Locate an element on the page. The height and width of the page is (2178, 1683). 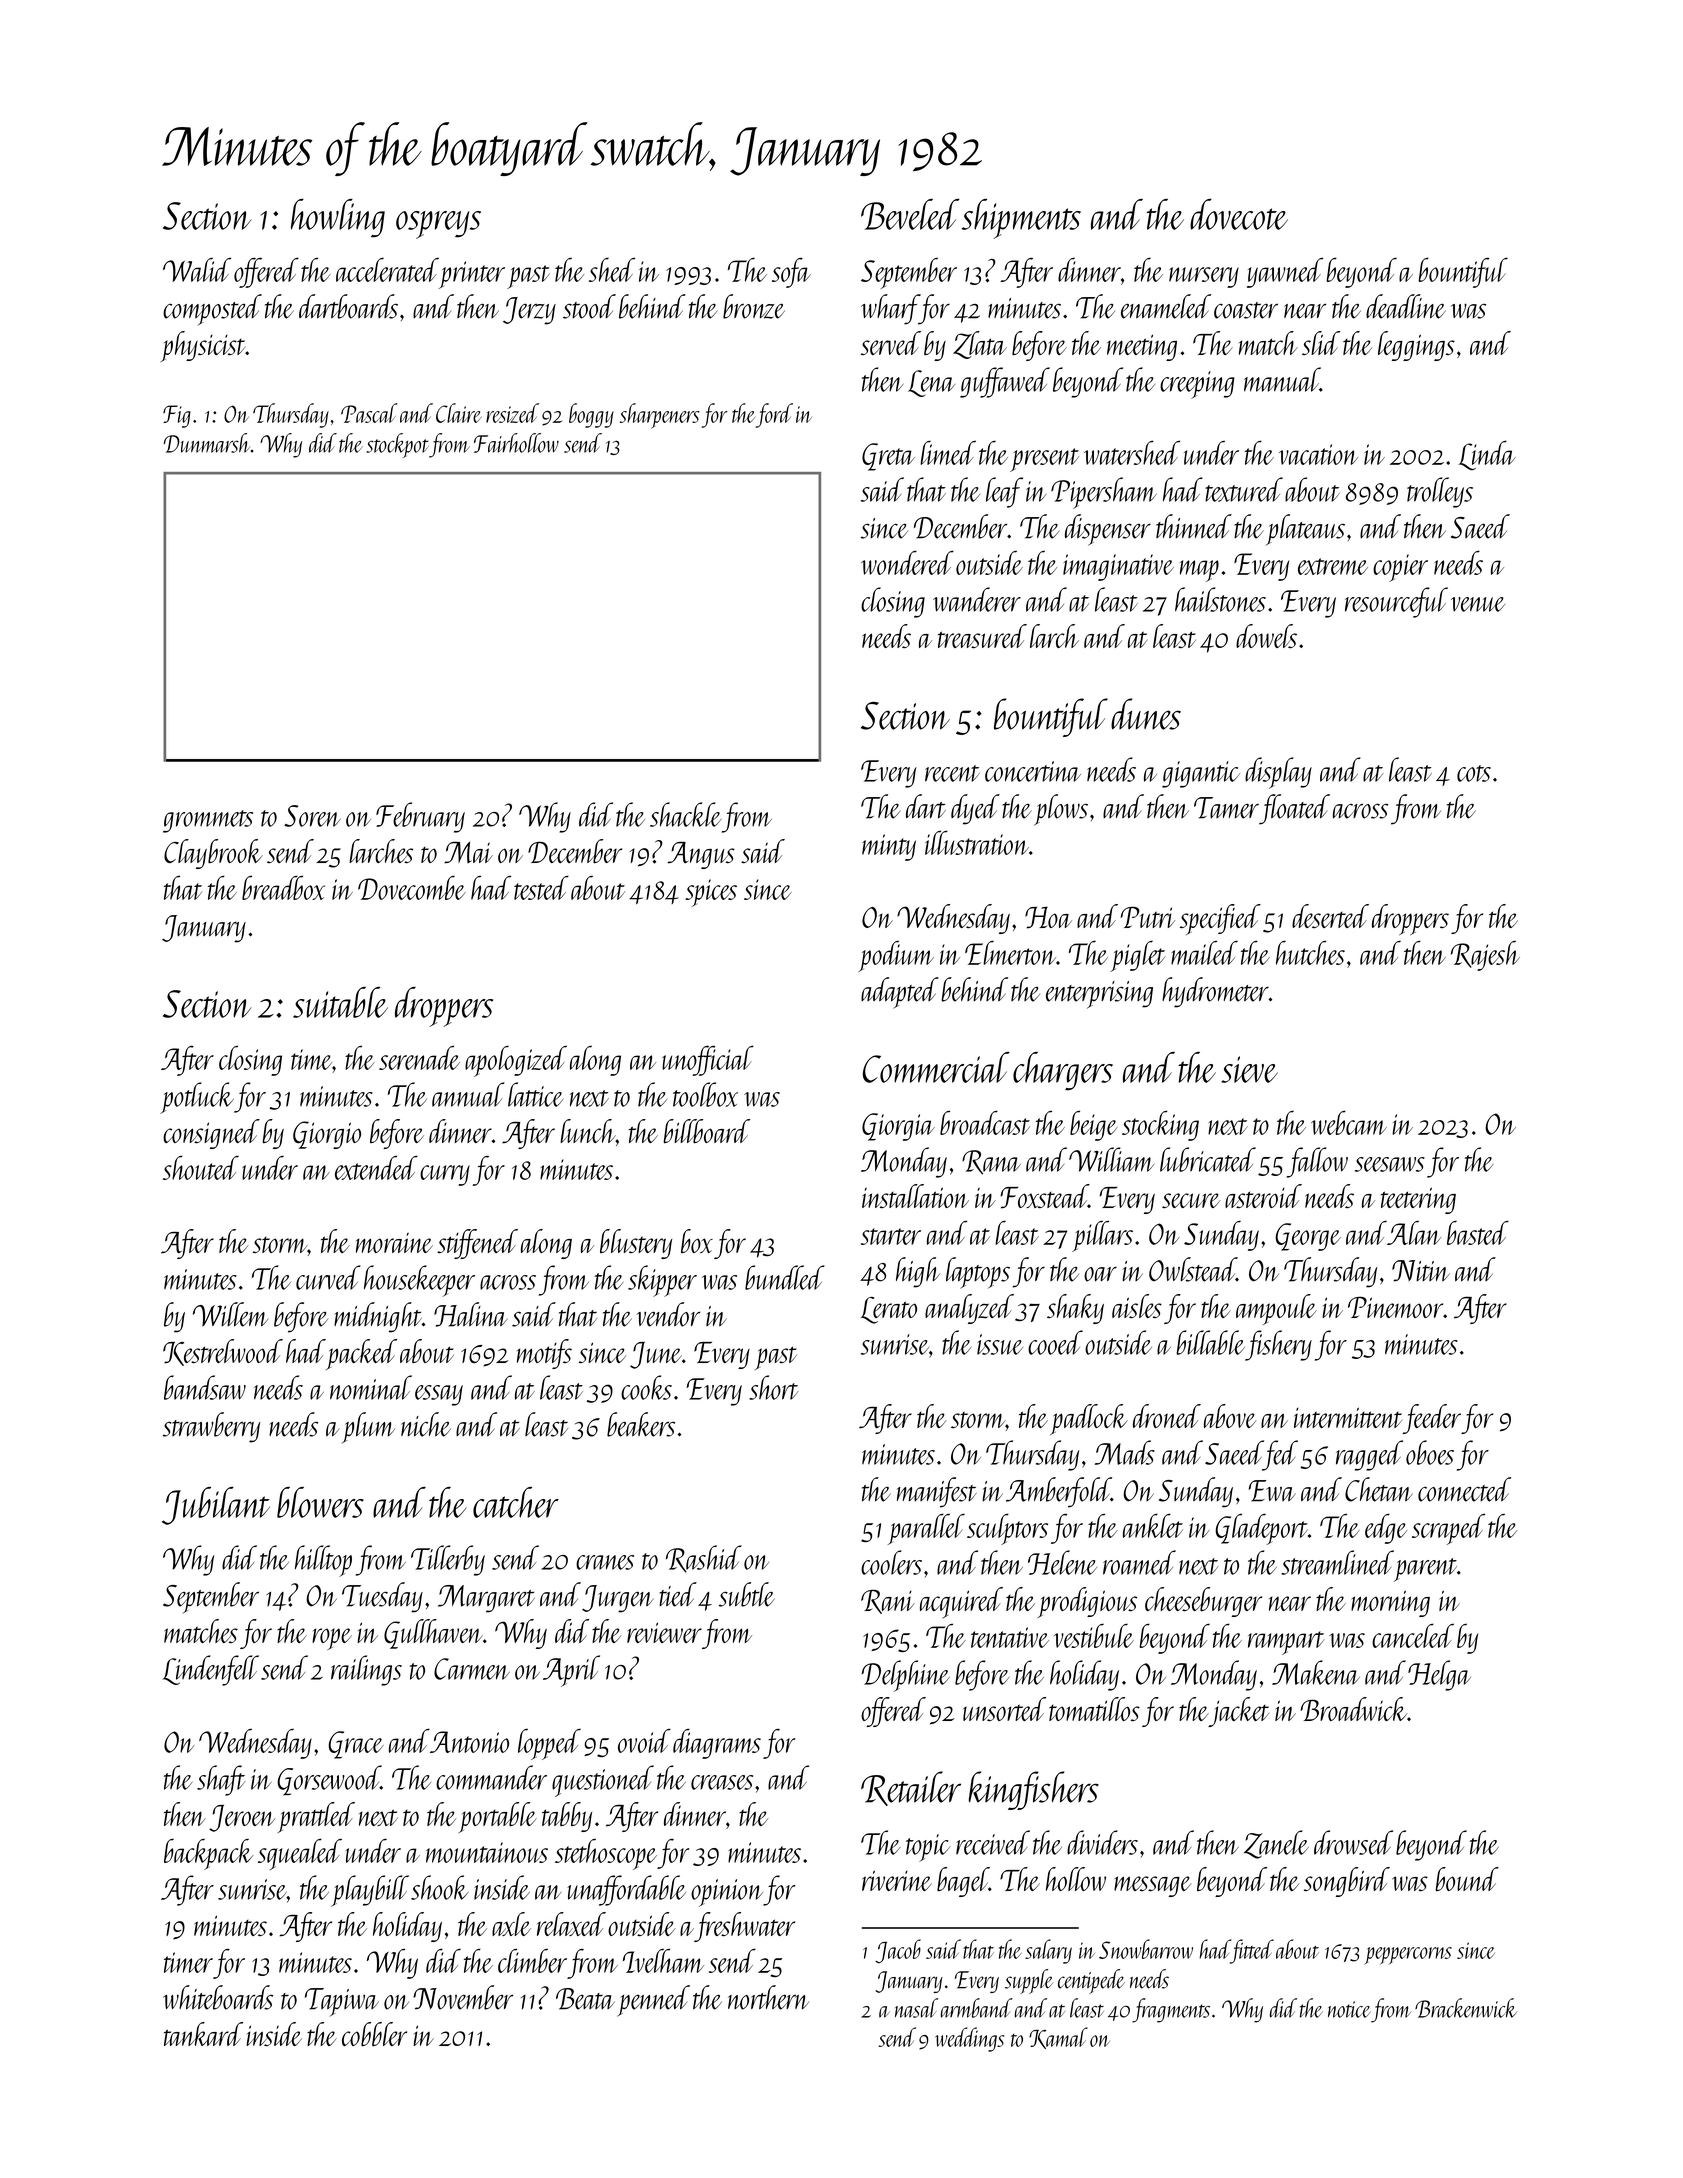
playbill is located at coordinates (370, 1891).
